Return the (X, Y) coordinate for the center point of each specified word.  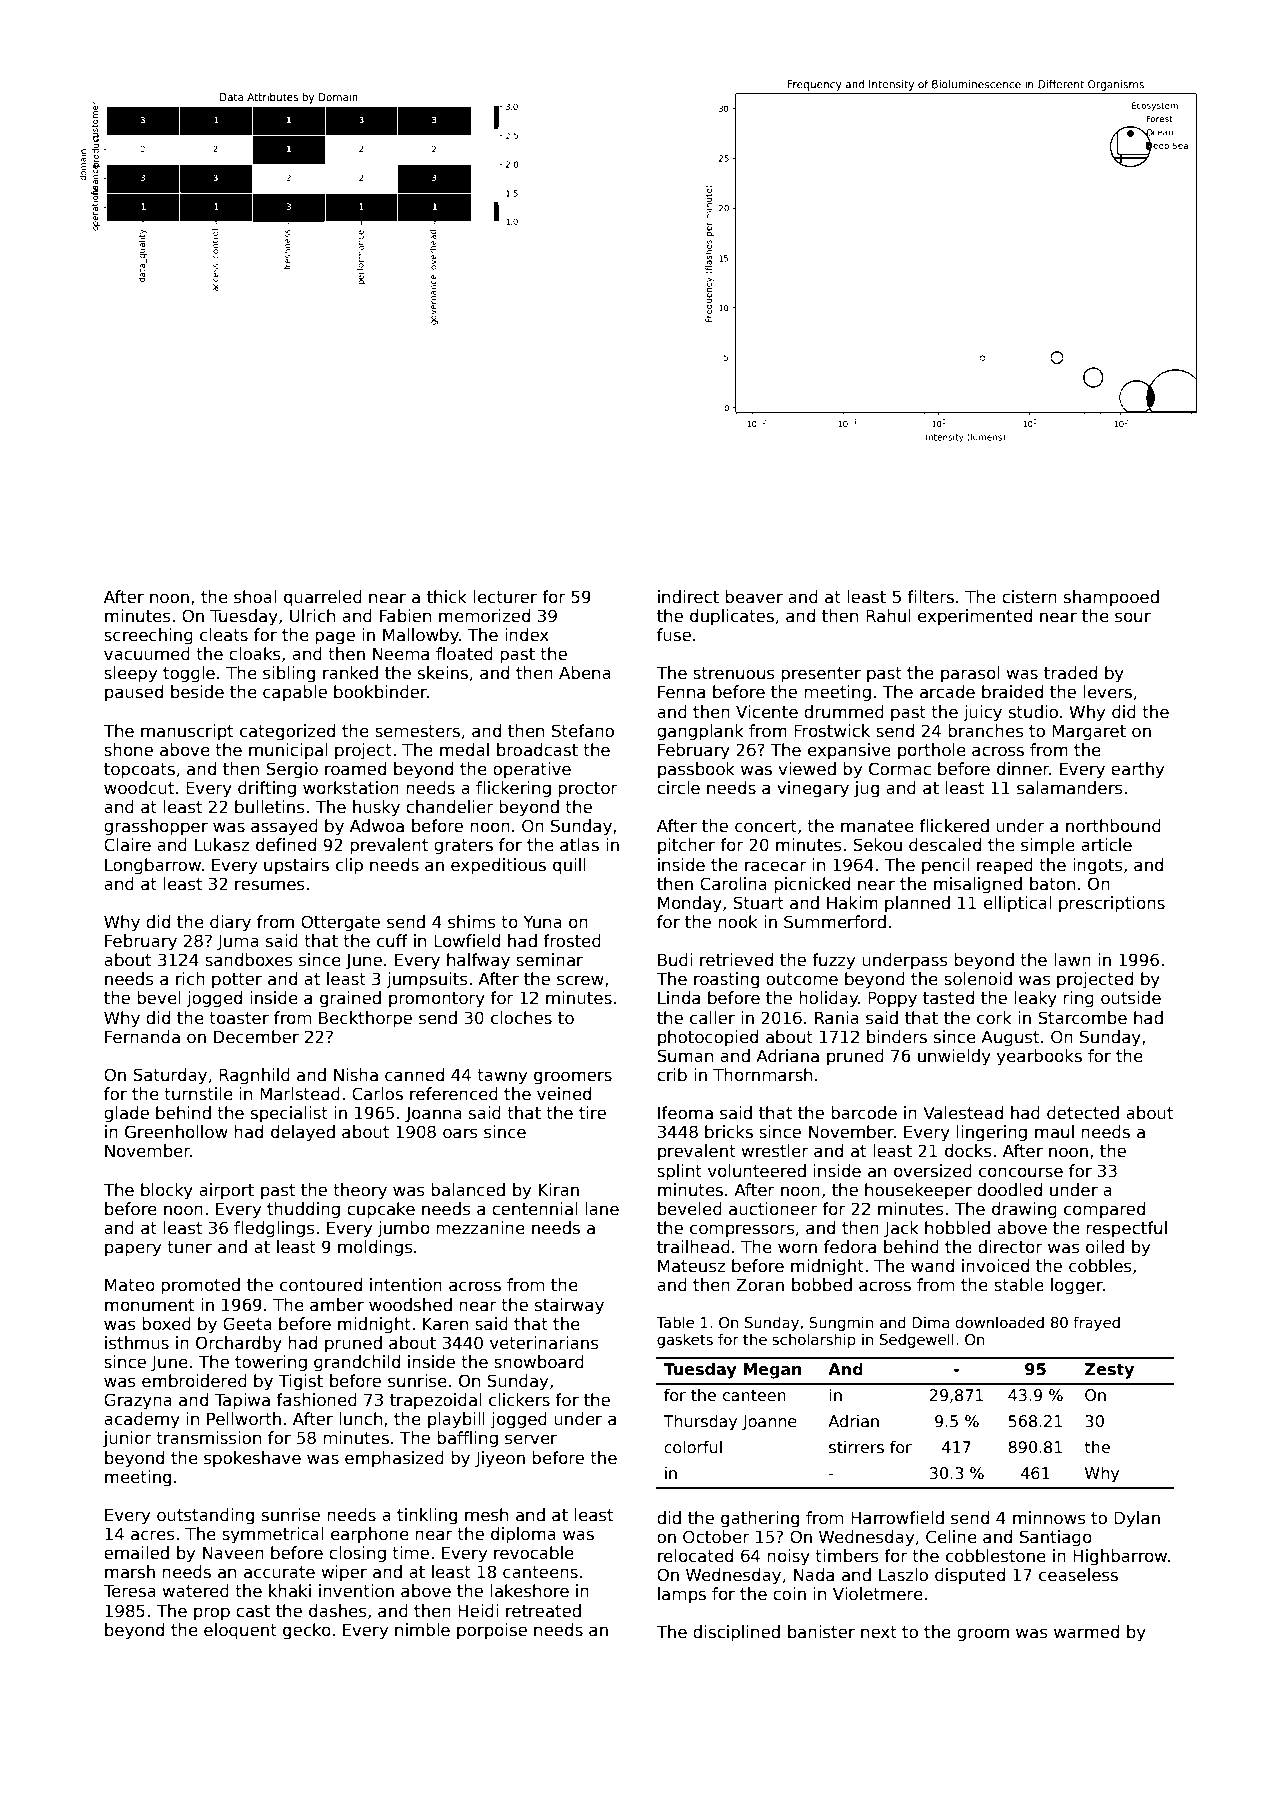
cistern (1029, 597)
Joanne (769, 1422)
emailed (136, 1553)
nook (738, 922)
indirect (688, 597)
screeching (148, 636)
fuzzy (833, 961)
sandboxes (249, 960)
